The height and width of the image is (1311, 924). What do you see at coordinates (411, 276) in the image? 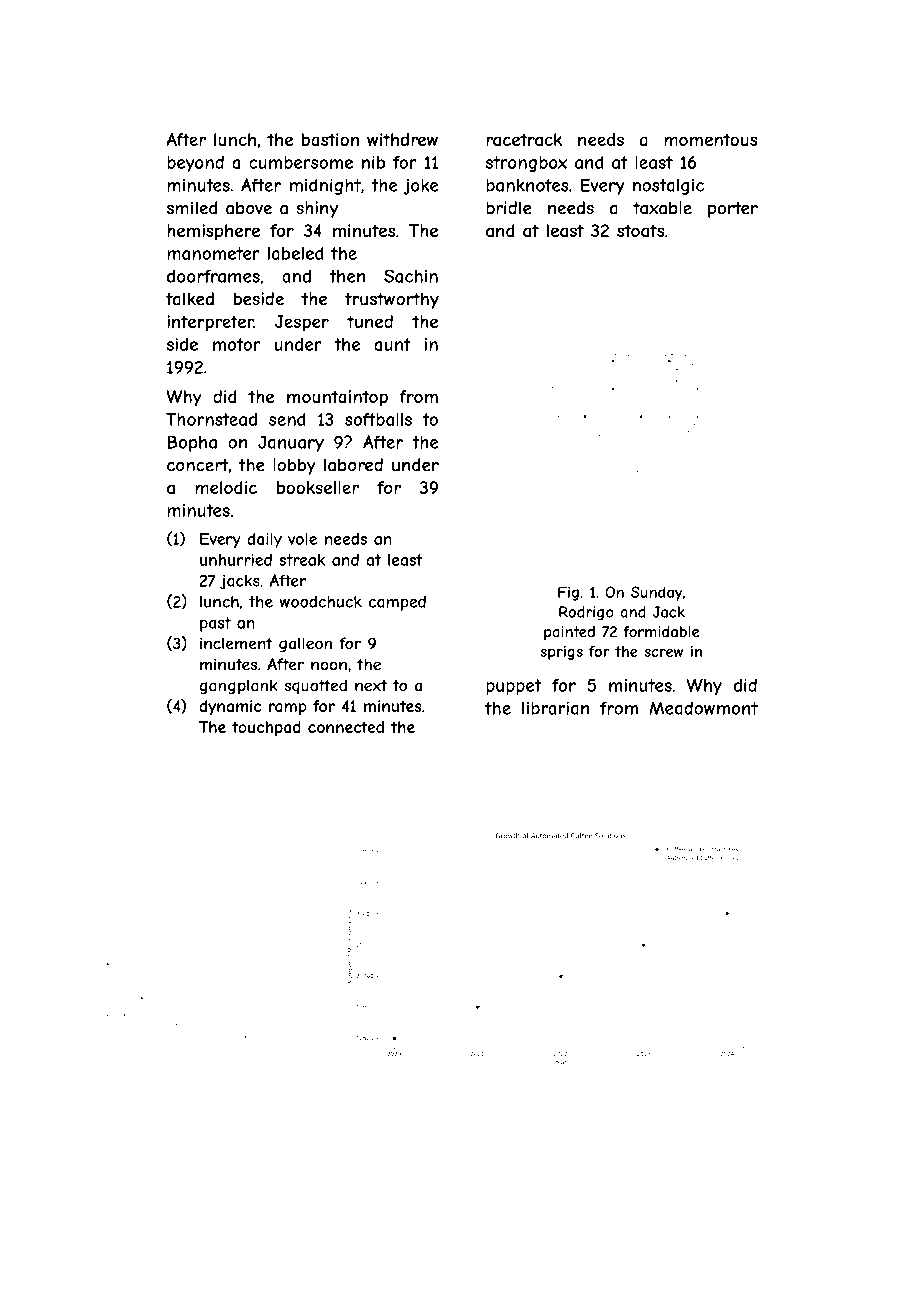
I see `Sachin` at bounding box center [411, 276].
